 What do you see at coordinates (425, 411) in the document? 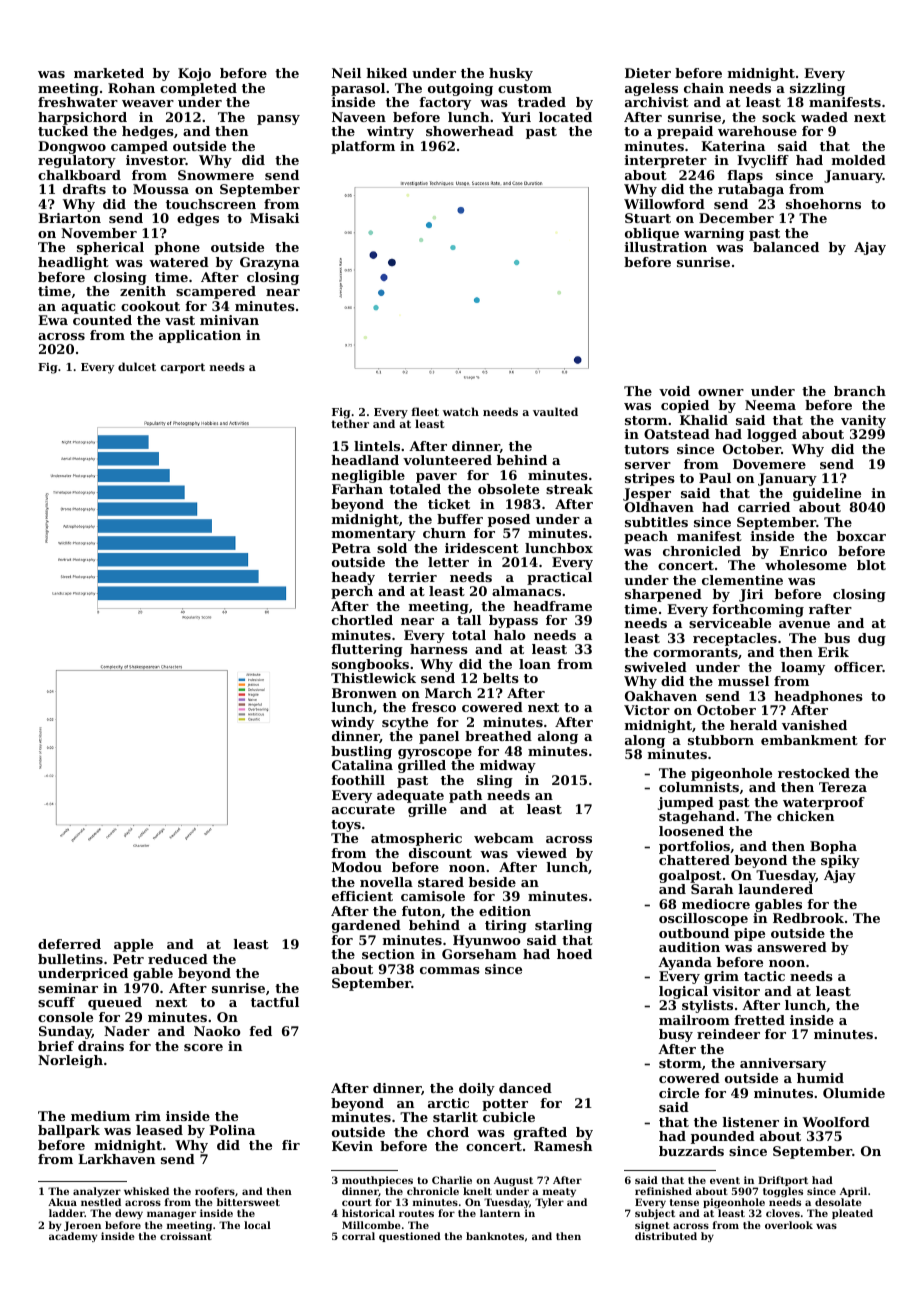
I see `fleet` at bounding box center [425, 411].
